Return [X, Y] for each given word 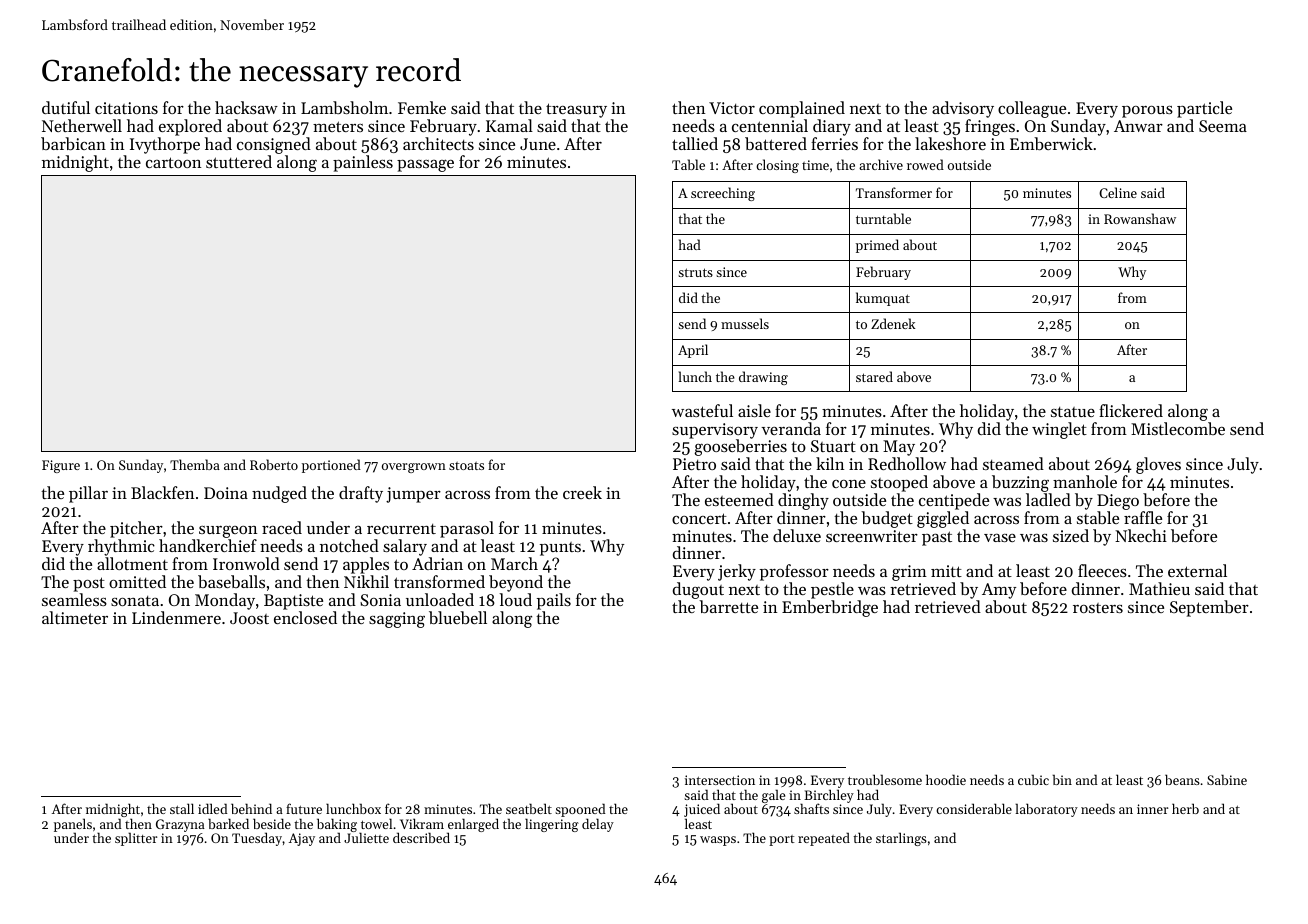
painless [363, 163]
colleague [1032, 109]
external [1197, 570]
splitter [136, 839]
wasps [718, 841]
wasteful [702, 410]
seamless [74, 599]
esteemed [739, 499]
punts [560, 549]
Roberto [274, 464]
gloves [1158, 465]
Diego [1118, 502]
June [538, 144]
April [693, 351]
